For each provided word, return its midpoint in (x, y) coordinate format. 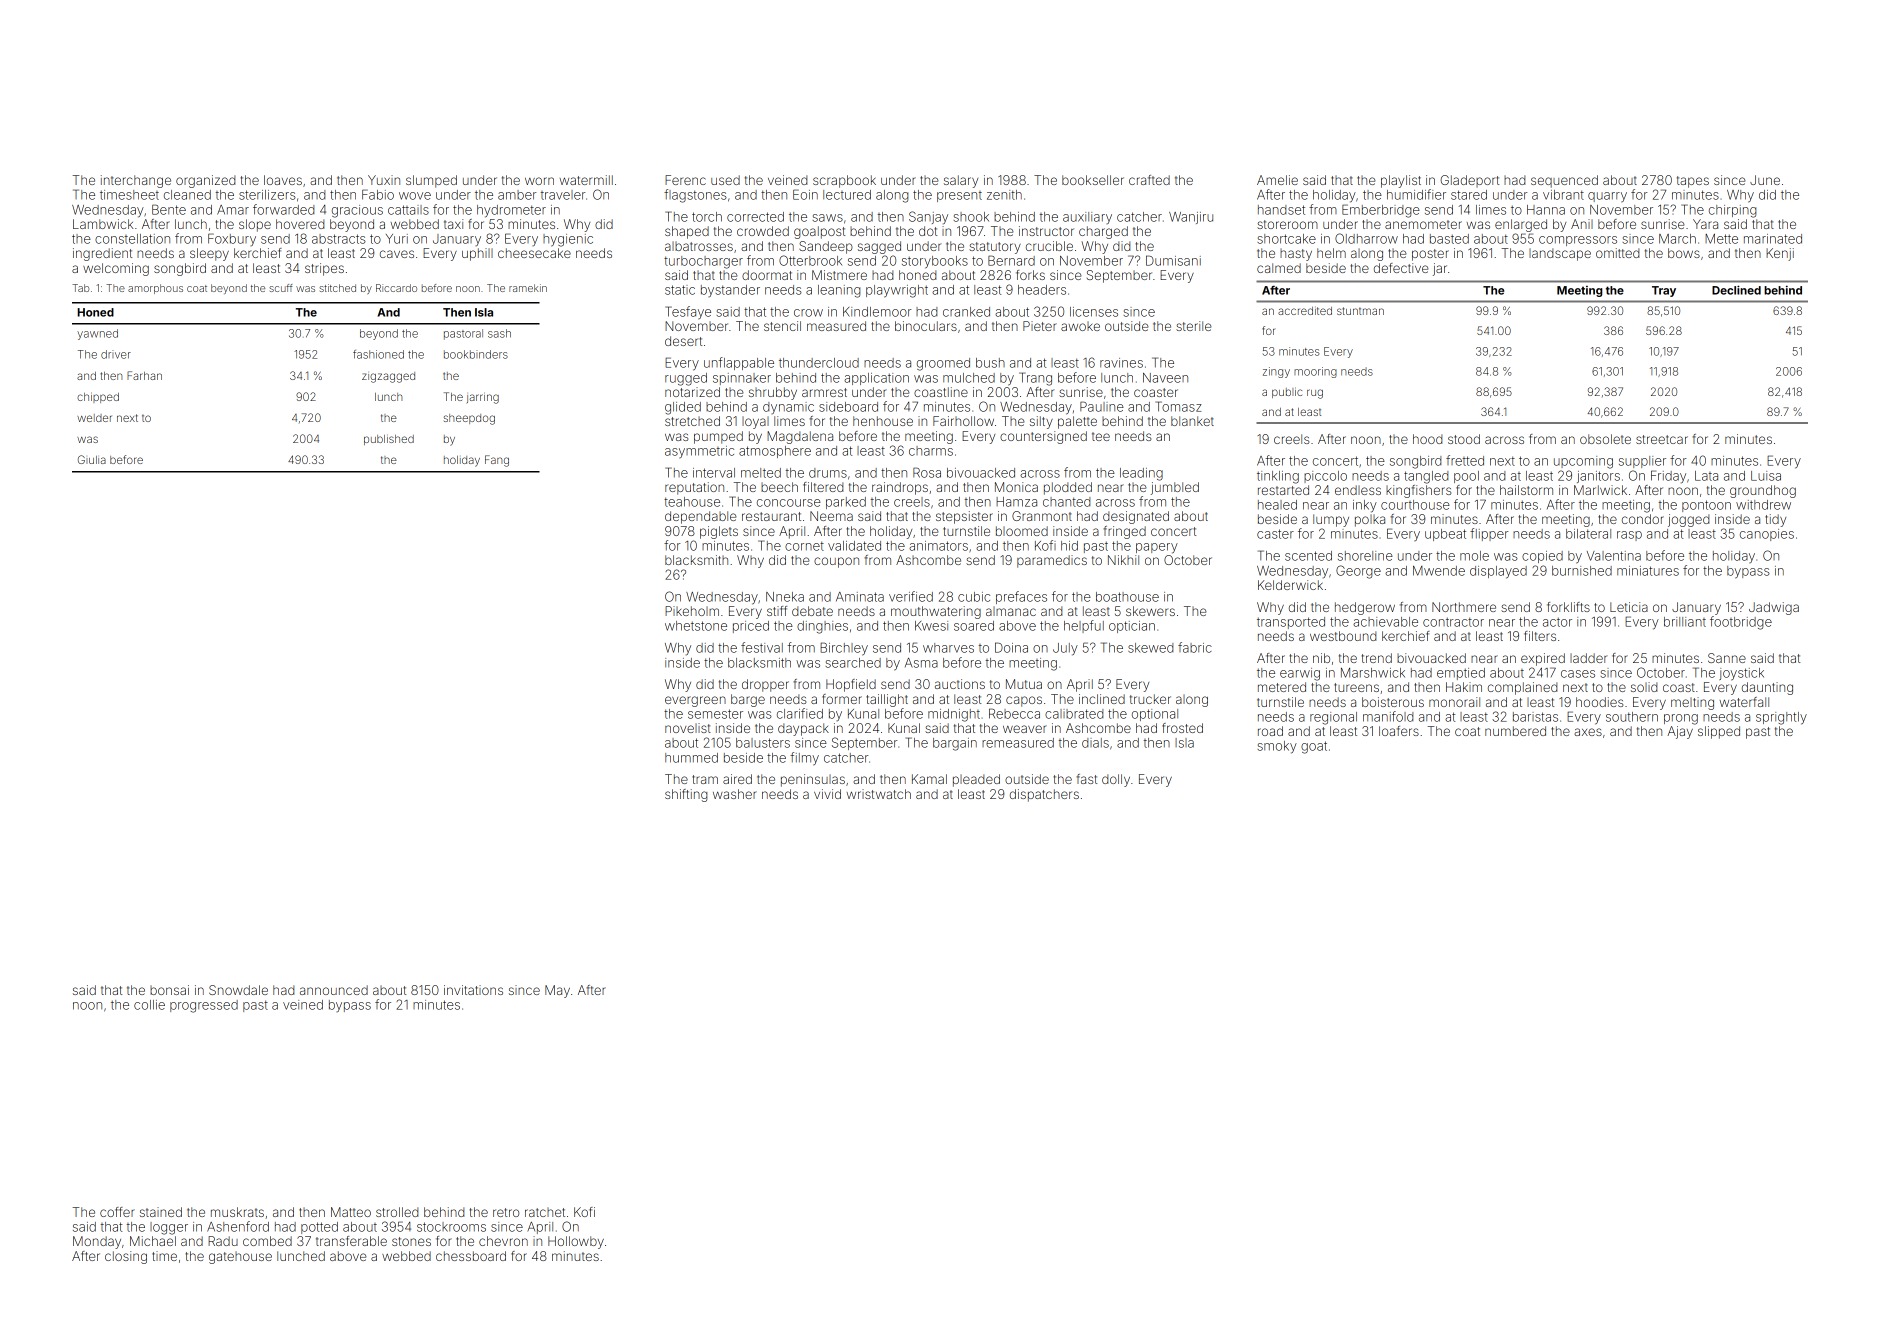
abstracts (339, 239)
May (557, 991)
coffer (117, 1212)
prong (1681, 719)
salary (961, 181)
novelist (688, 728)
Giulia (92, 459)
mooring (1315, 372)
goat (1314, 747)
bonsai (169, 990)
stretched (692, 421)
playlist (1401, 181)
